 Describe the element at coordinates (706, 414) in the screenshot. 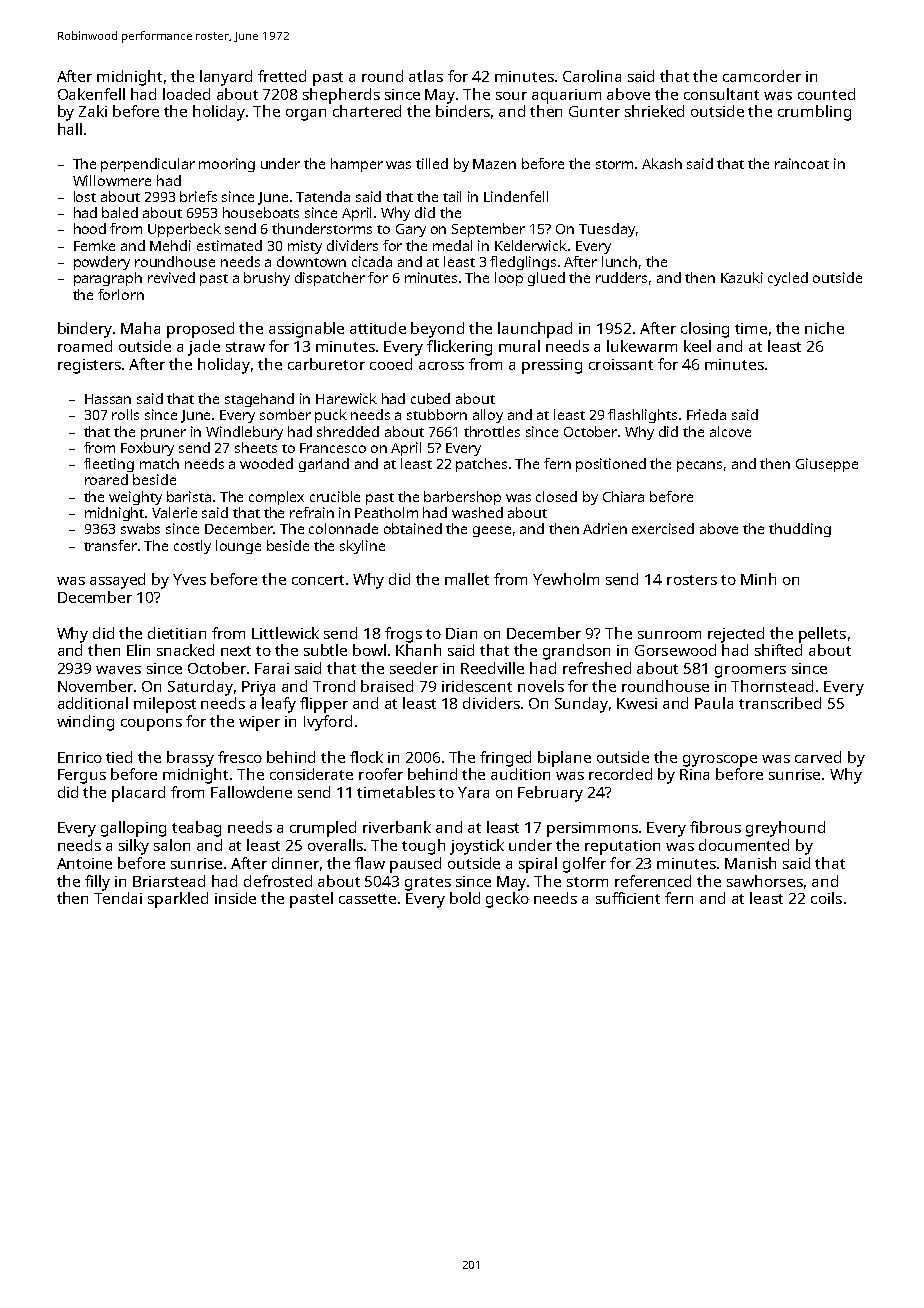

I see `Frieda` at that location.
